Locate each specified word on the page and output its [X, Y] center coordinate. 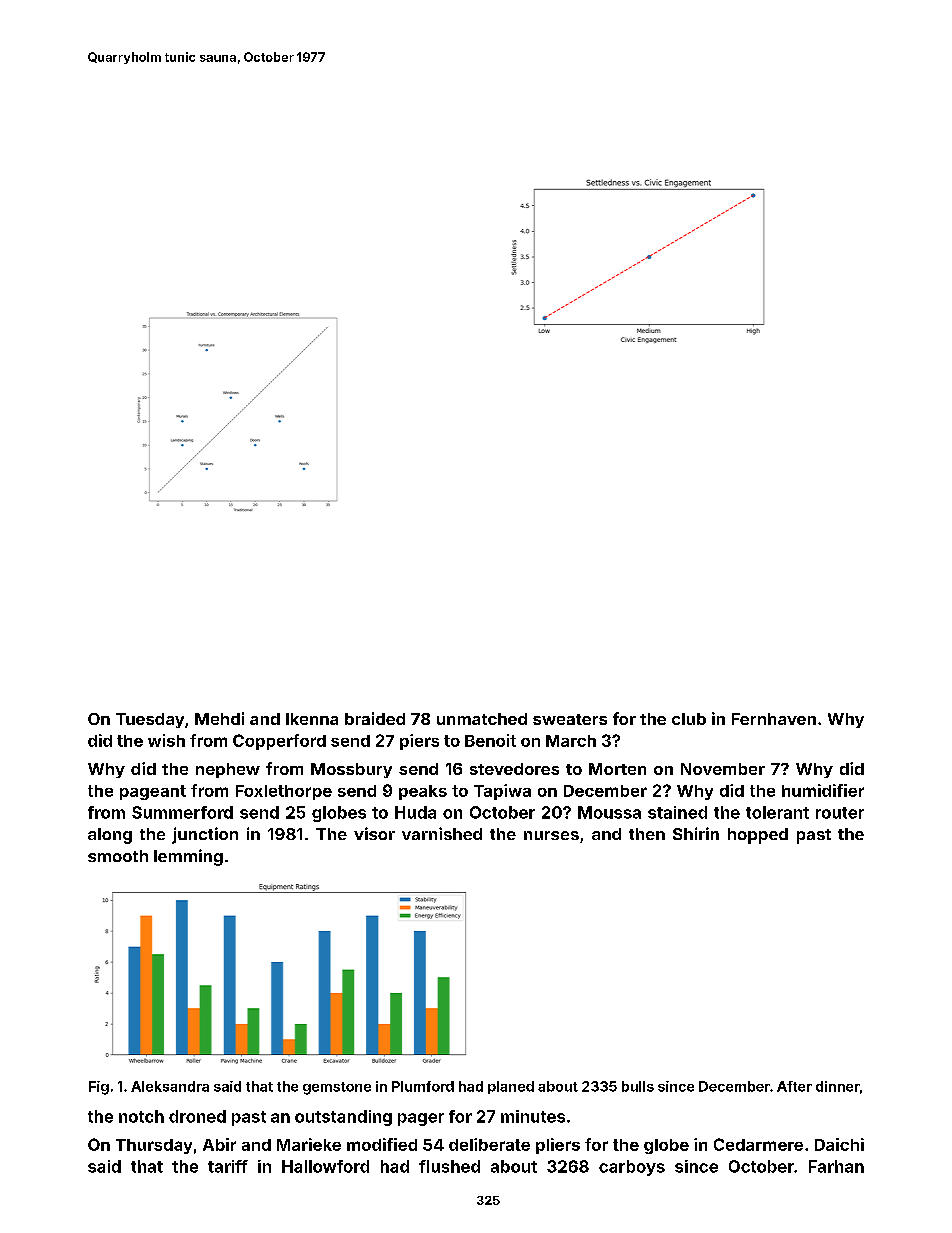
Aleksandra [170, 1086]
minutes [533, 1116]
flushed [449, 1166]
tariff [228, 1166]
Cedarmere [758, 1144]
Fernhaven [774, 719]
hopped [758, 836]
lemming [188, 857]
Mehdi [219, 718]
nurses [551, 835]
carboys [632, 1168]
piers [419, 742]
